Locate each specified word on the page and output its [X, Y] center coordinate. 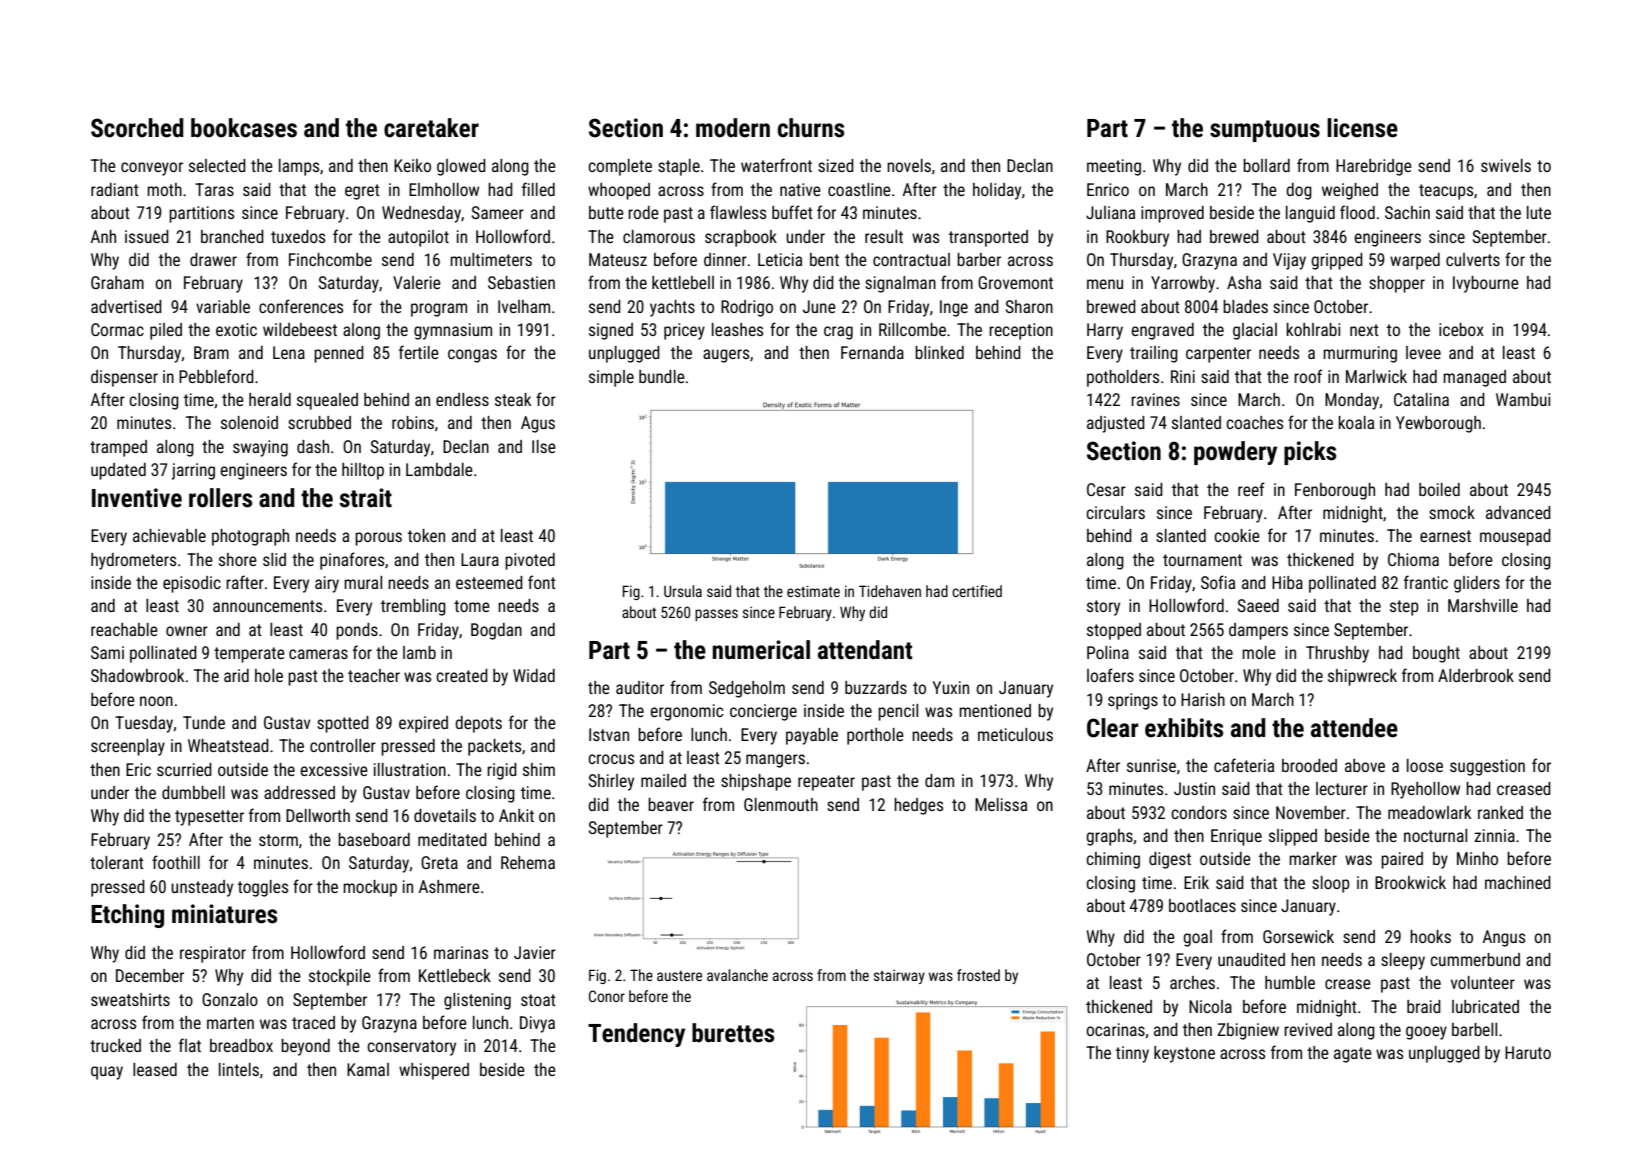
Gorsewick [1298, 936]
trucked [115, 1045]
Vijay [1289, 261]
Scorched [137, 128]
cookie [1237, 535]
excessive [334, 769]
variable [223, 306]
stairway [899, 977]
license [1362, 128]
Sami [107, 652]
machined [1518, 882]
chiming [1113, 860]
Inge [954, 308]
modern [733, 128]
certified [977, 591]
